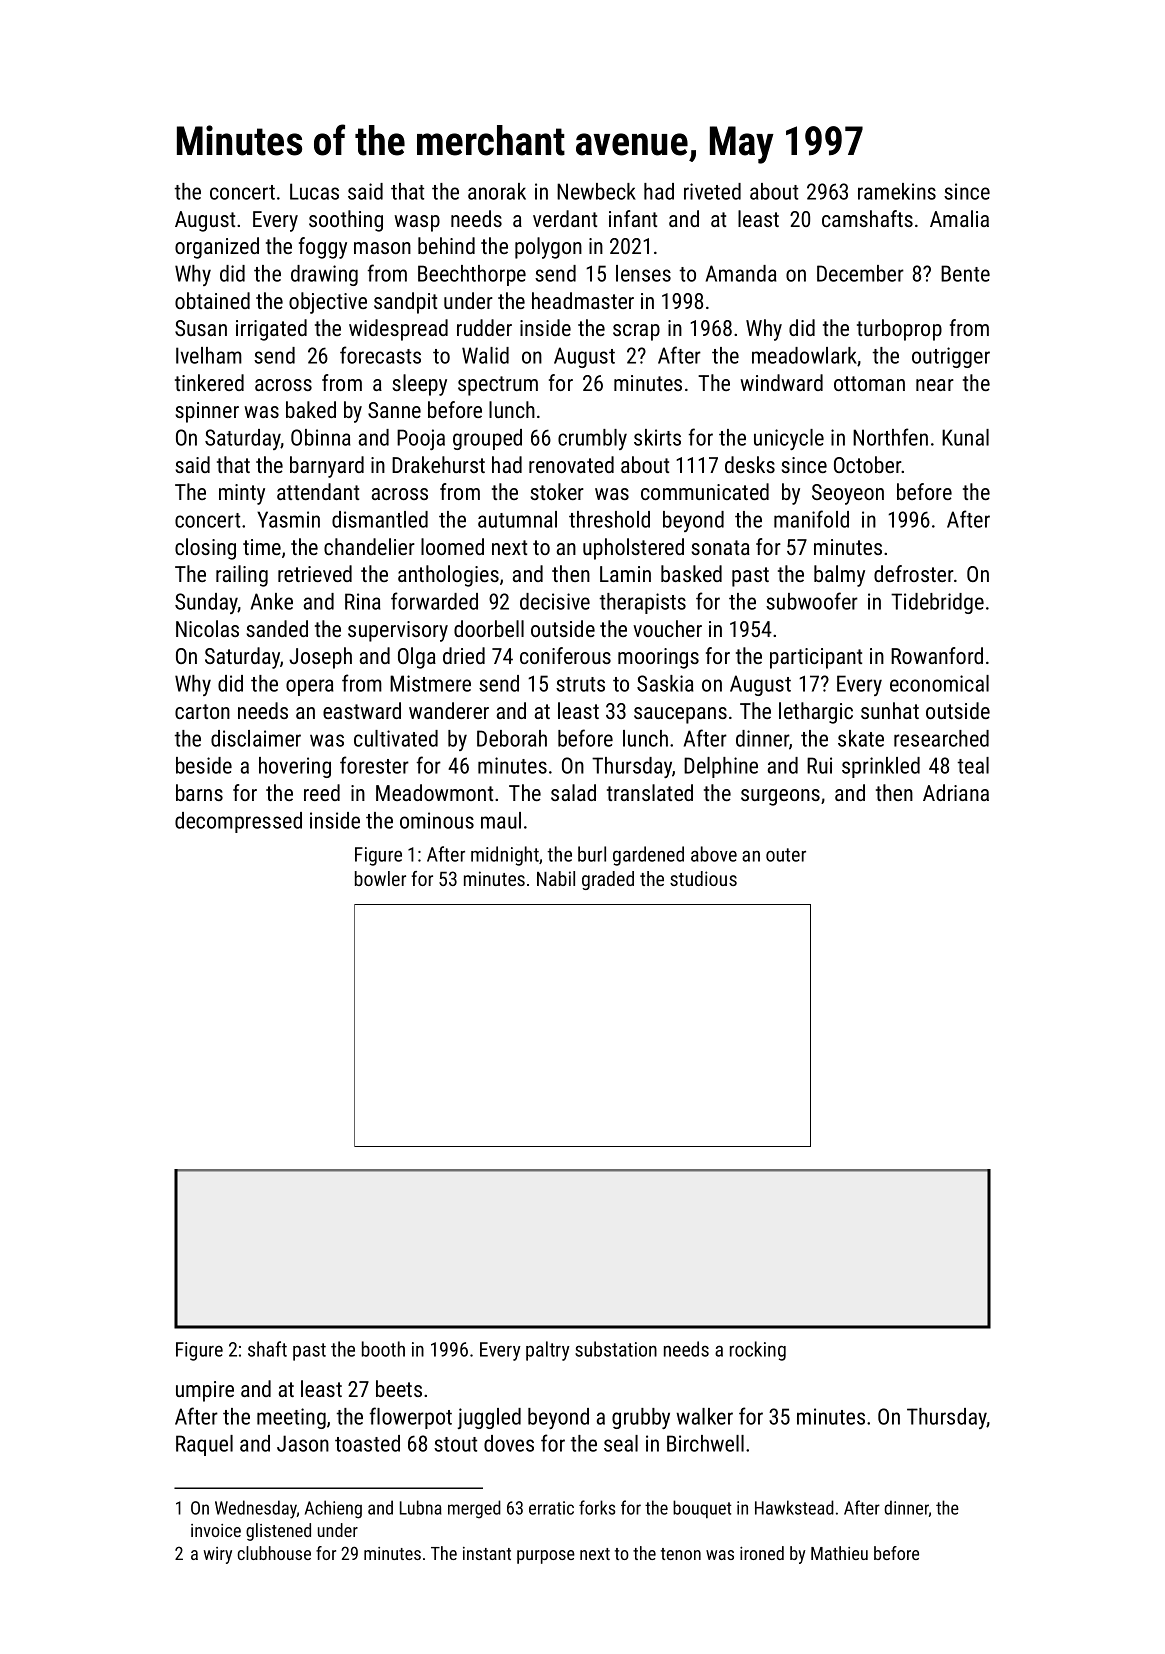 The height and width of the screenshot is (1654, 1165). What do you see at coordinates (238, 822) in the screenshot?
I see `decompressed` at bounding box center [238, 822].
